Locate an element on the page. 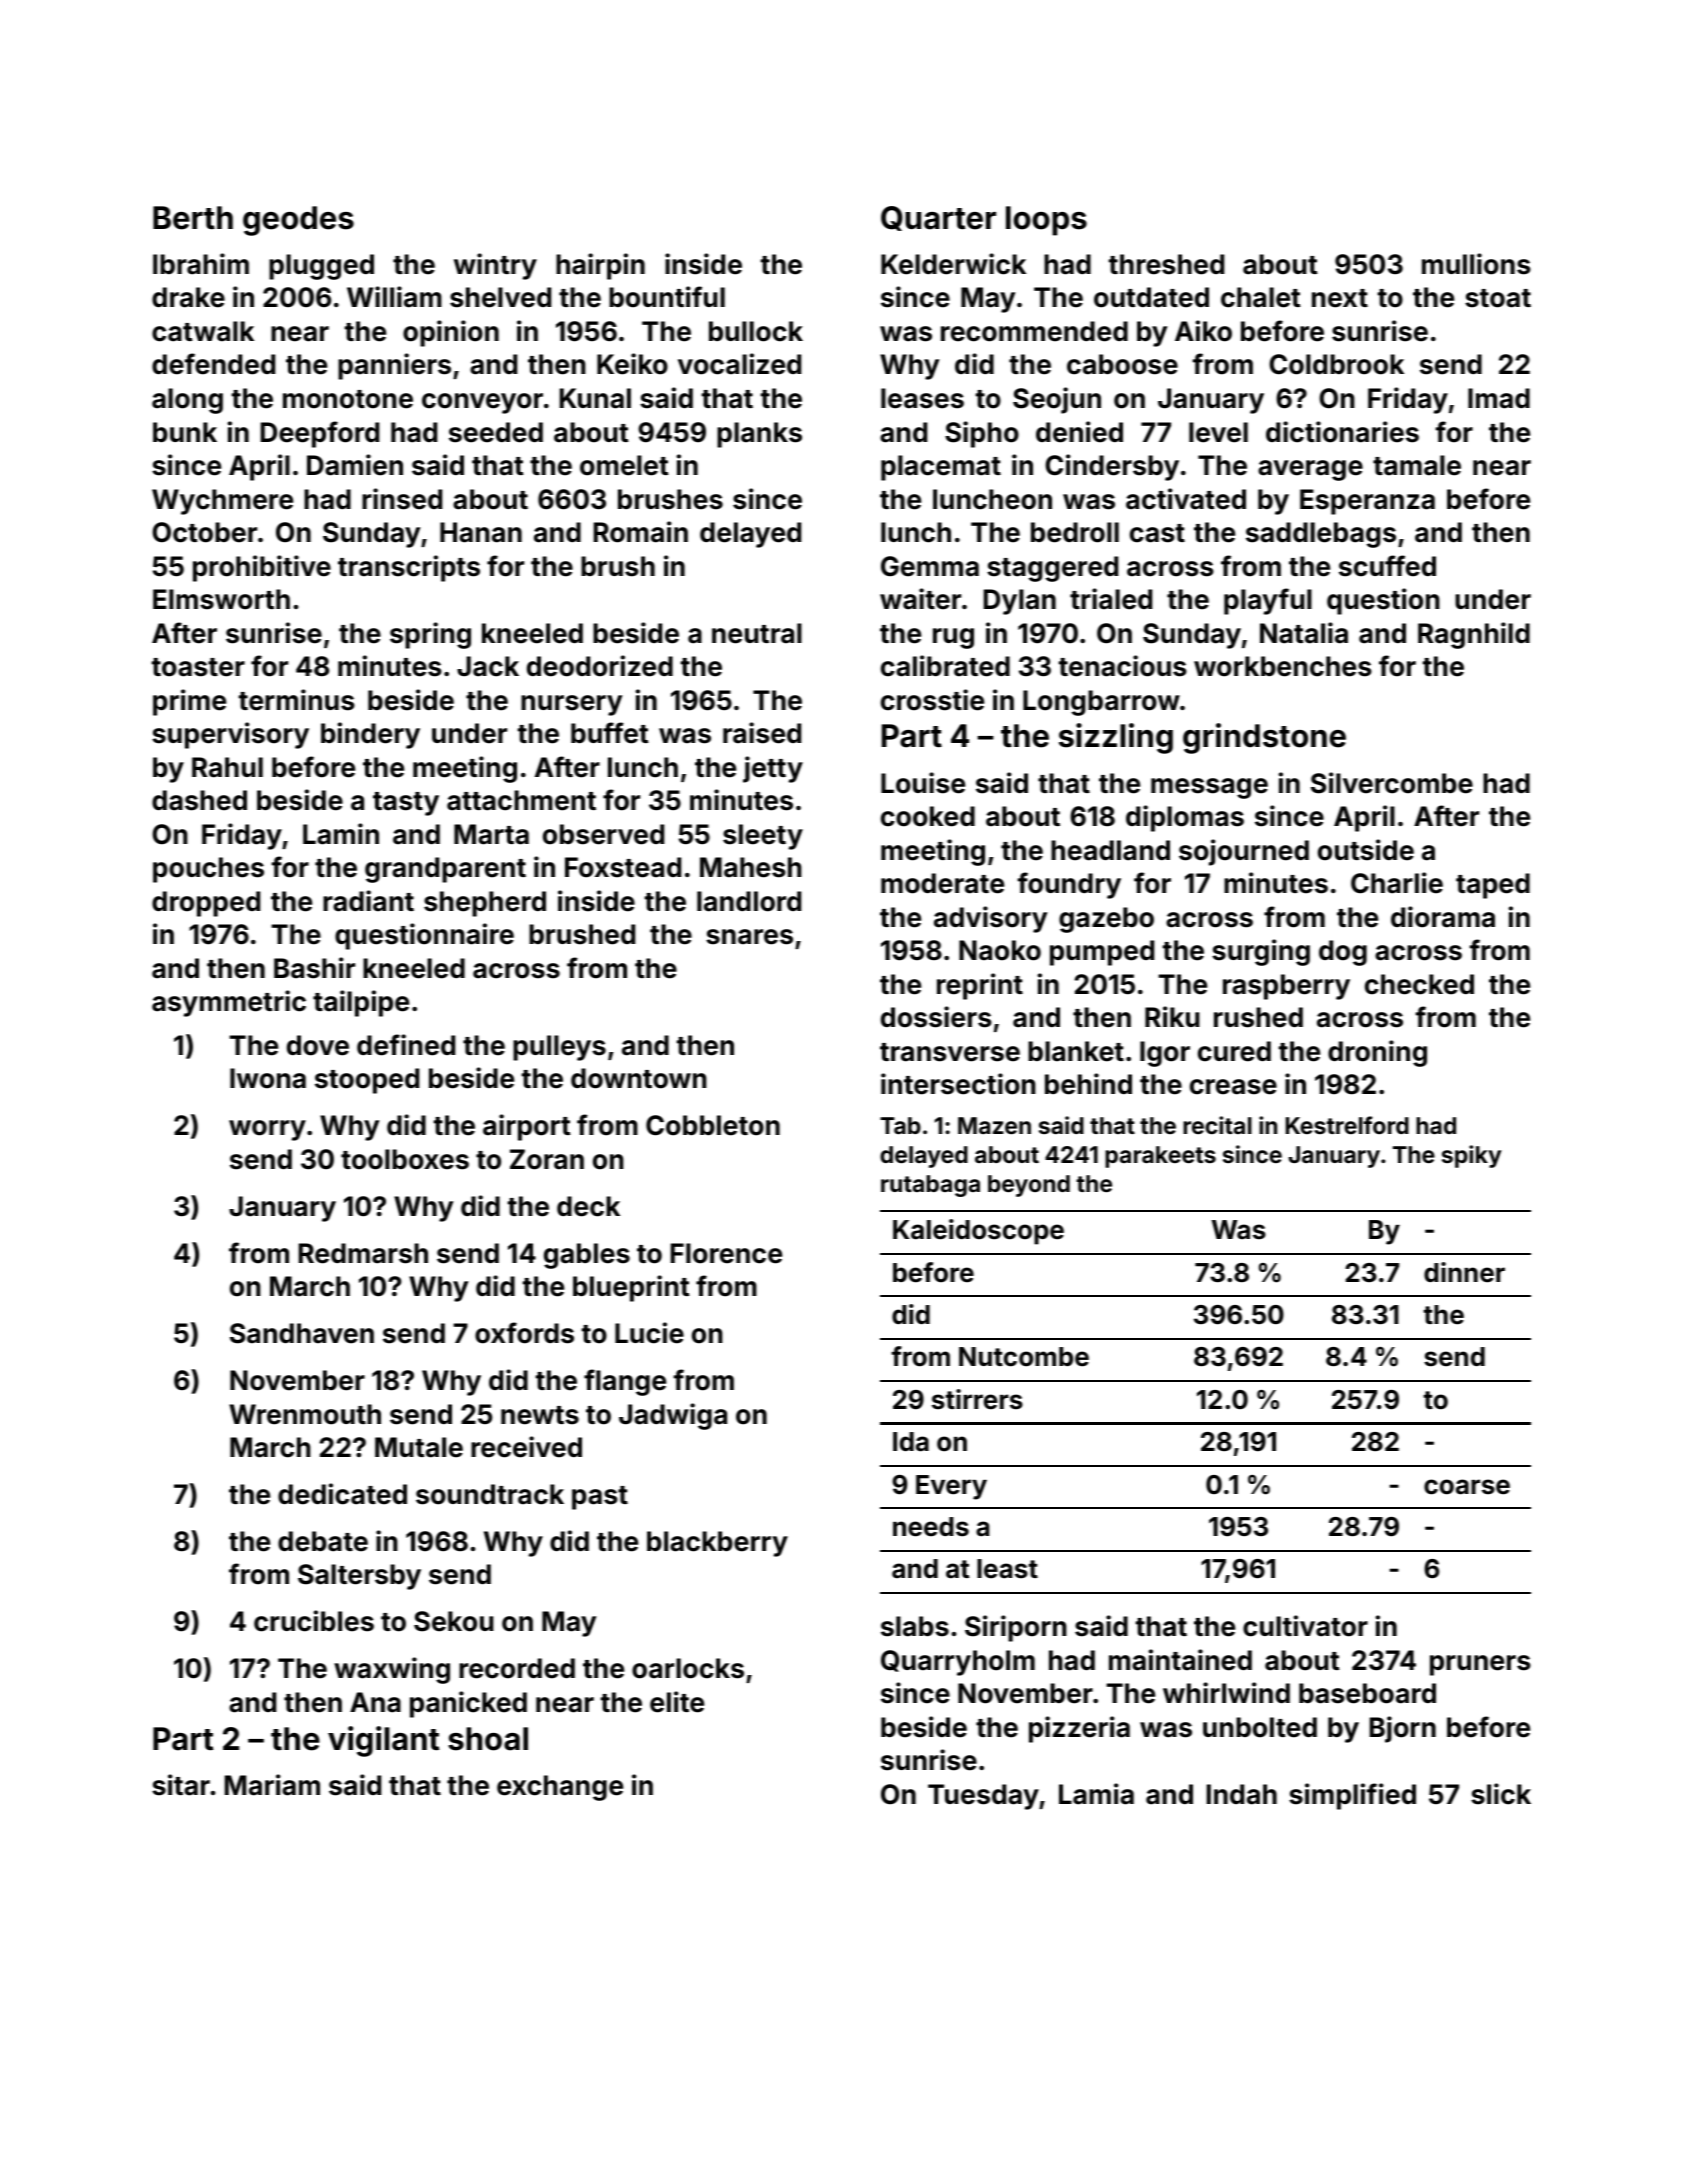 Image resolution: width=1683 pixels, height=2178 pixels. scuffed is located at coordinates (1387, 566).
